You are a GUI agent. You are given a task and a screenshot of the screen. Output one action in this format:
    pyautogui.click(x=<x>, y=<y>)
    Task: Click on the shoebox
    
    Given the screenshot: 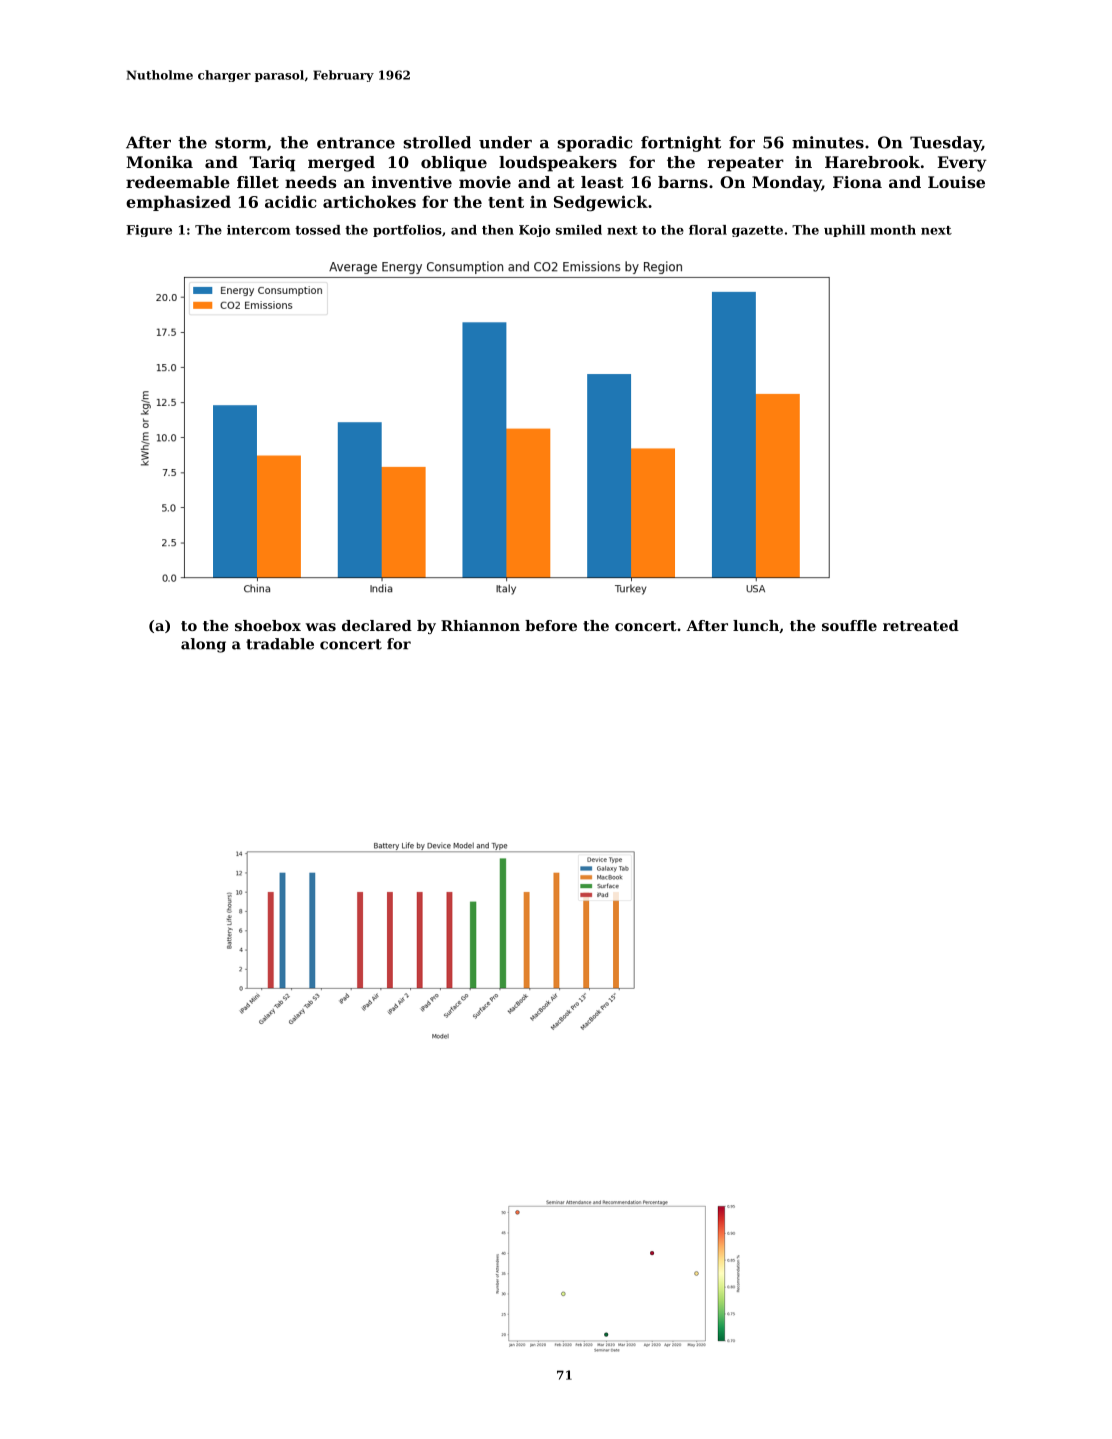 What is the action you would take?
    pyautogui.click(x=268, y=625)
